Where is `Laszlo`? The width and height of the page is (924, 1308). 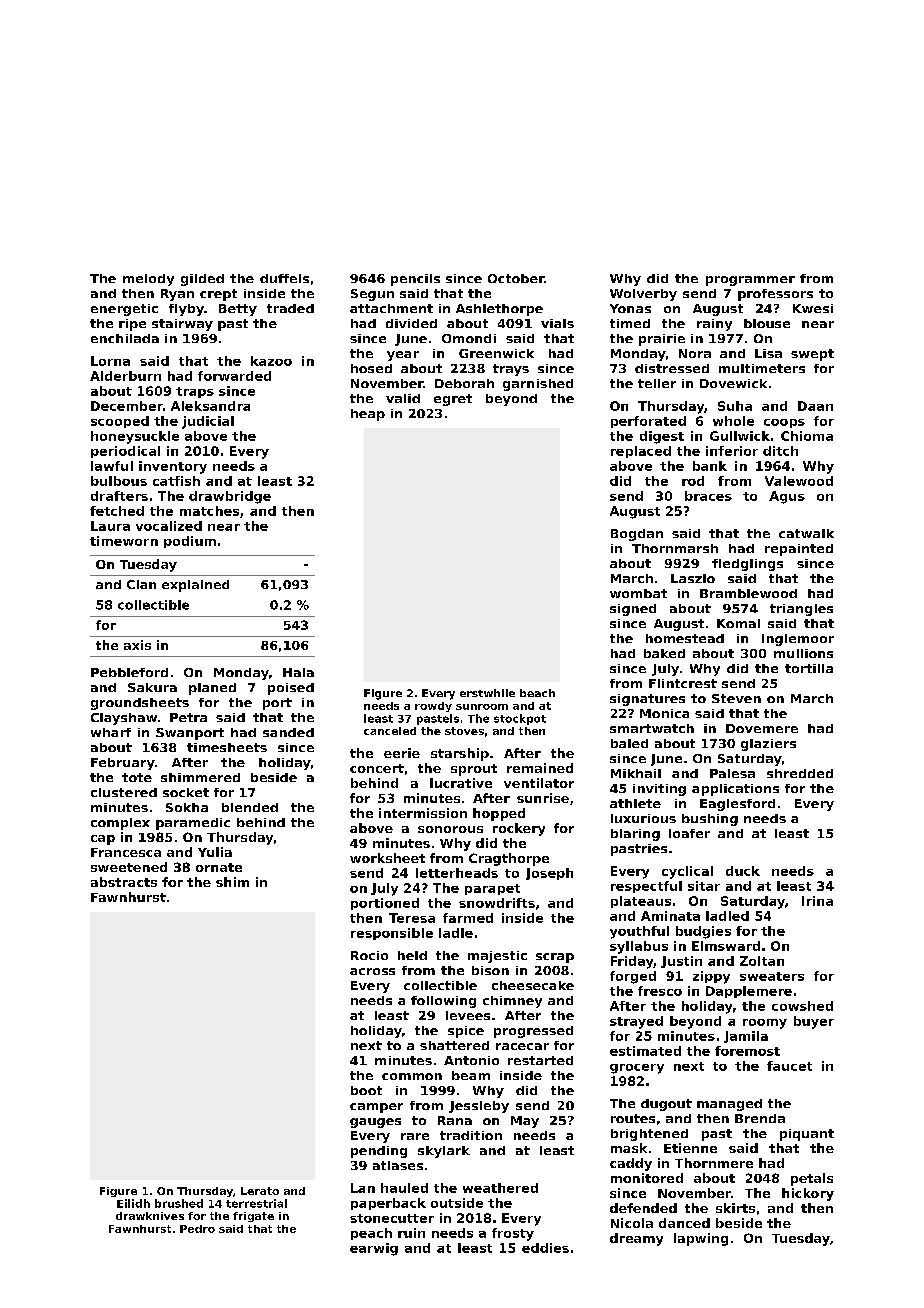 Laszlo is located at coordinates (693, 578).
